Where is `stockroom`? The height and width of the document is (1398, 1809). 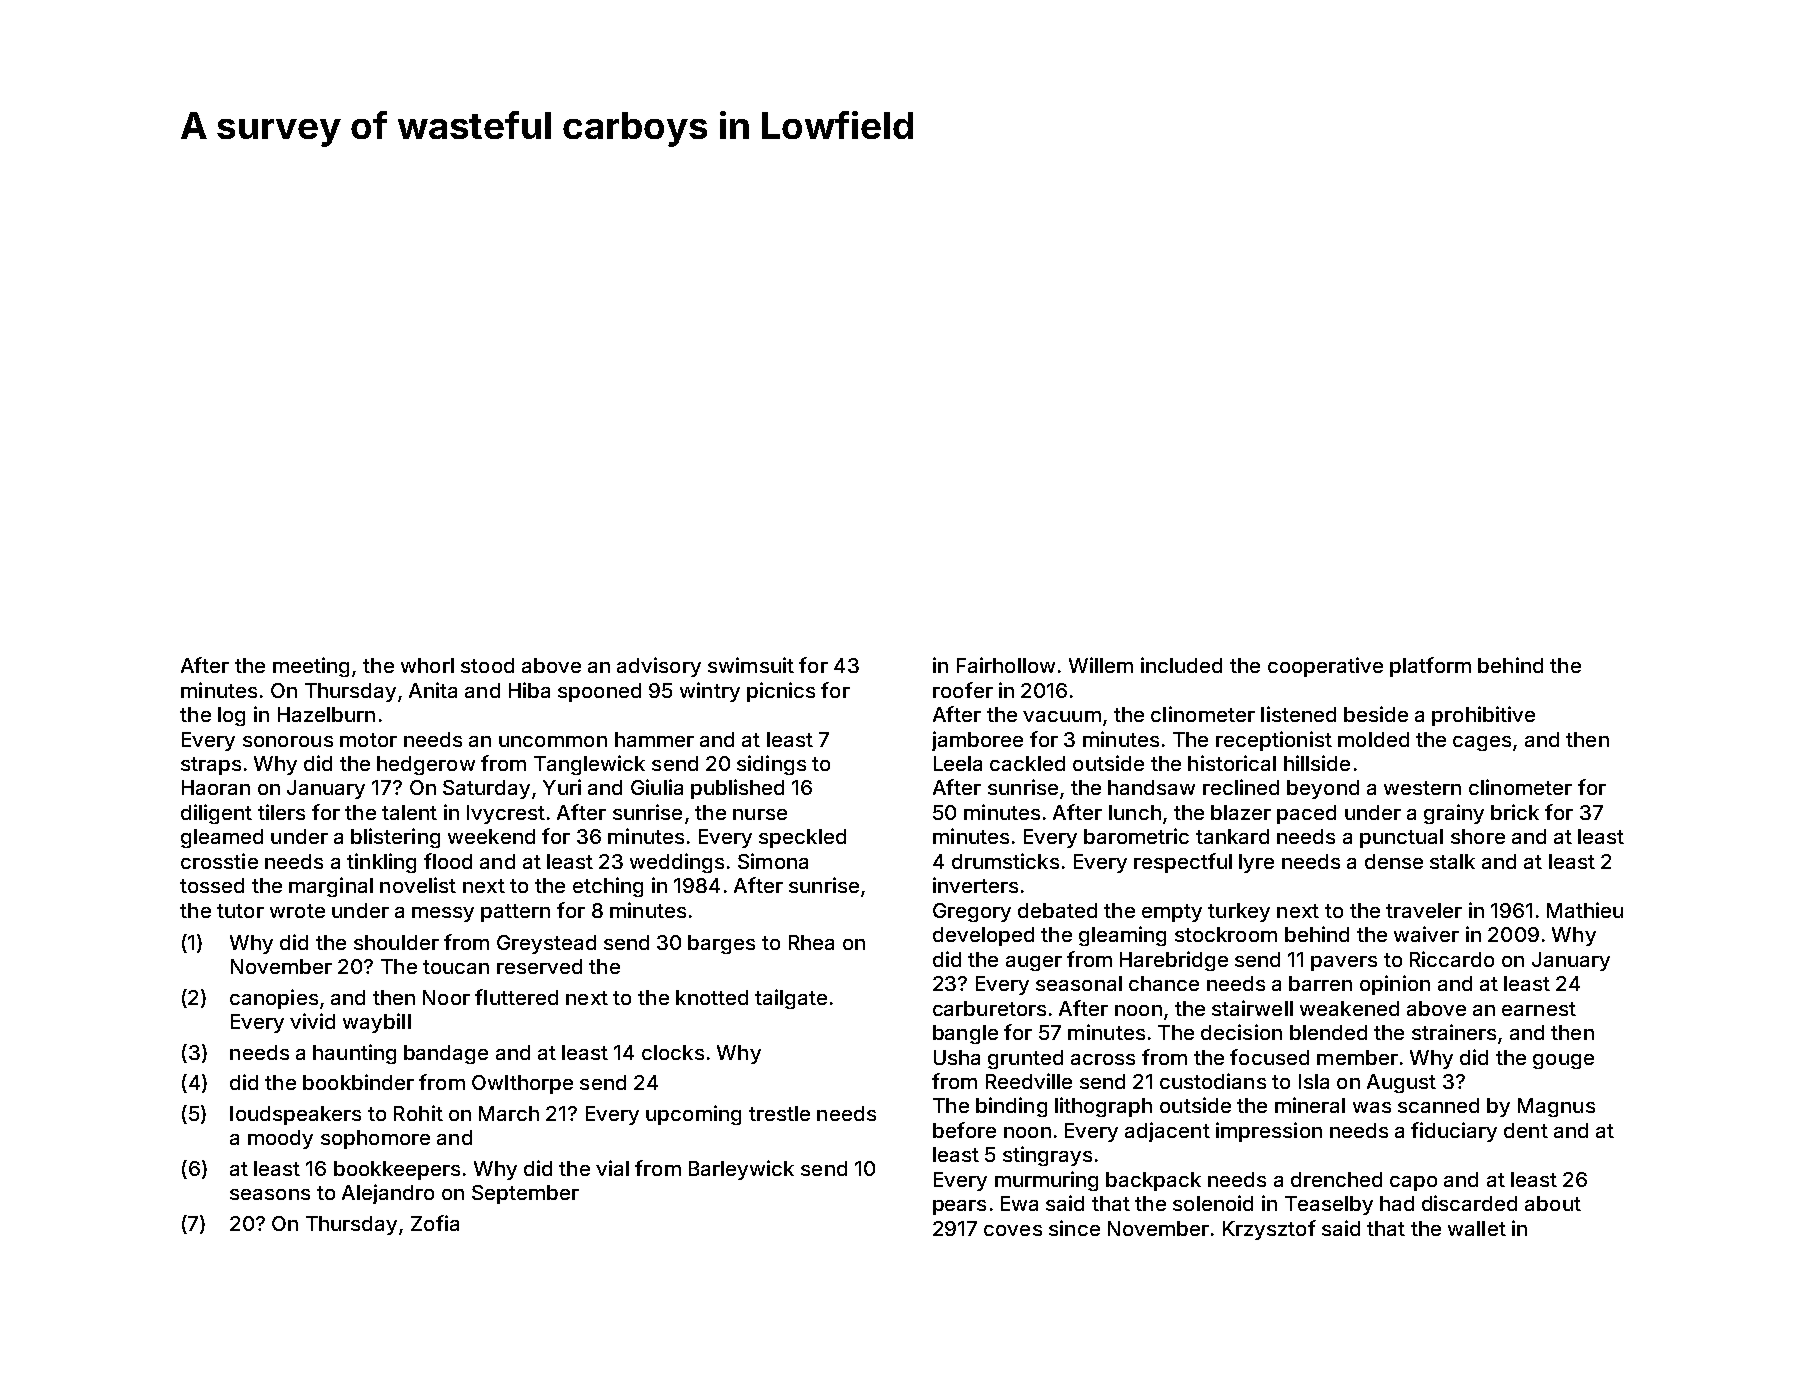
stockroom is located at coordinates (1226, 934).
